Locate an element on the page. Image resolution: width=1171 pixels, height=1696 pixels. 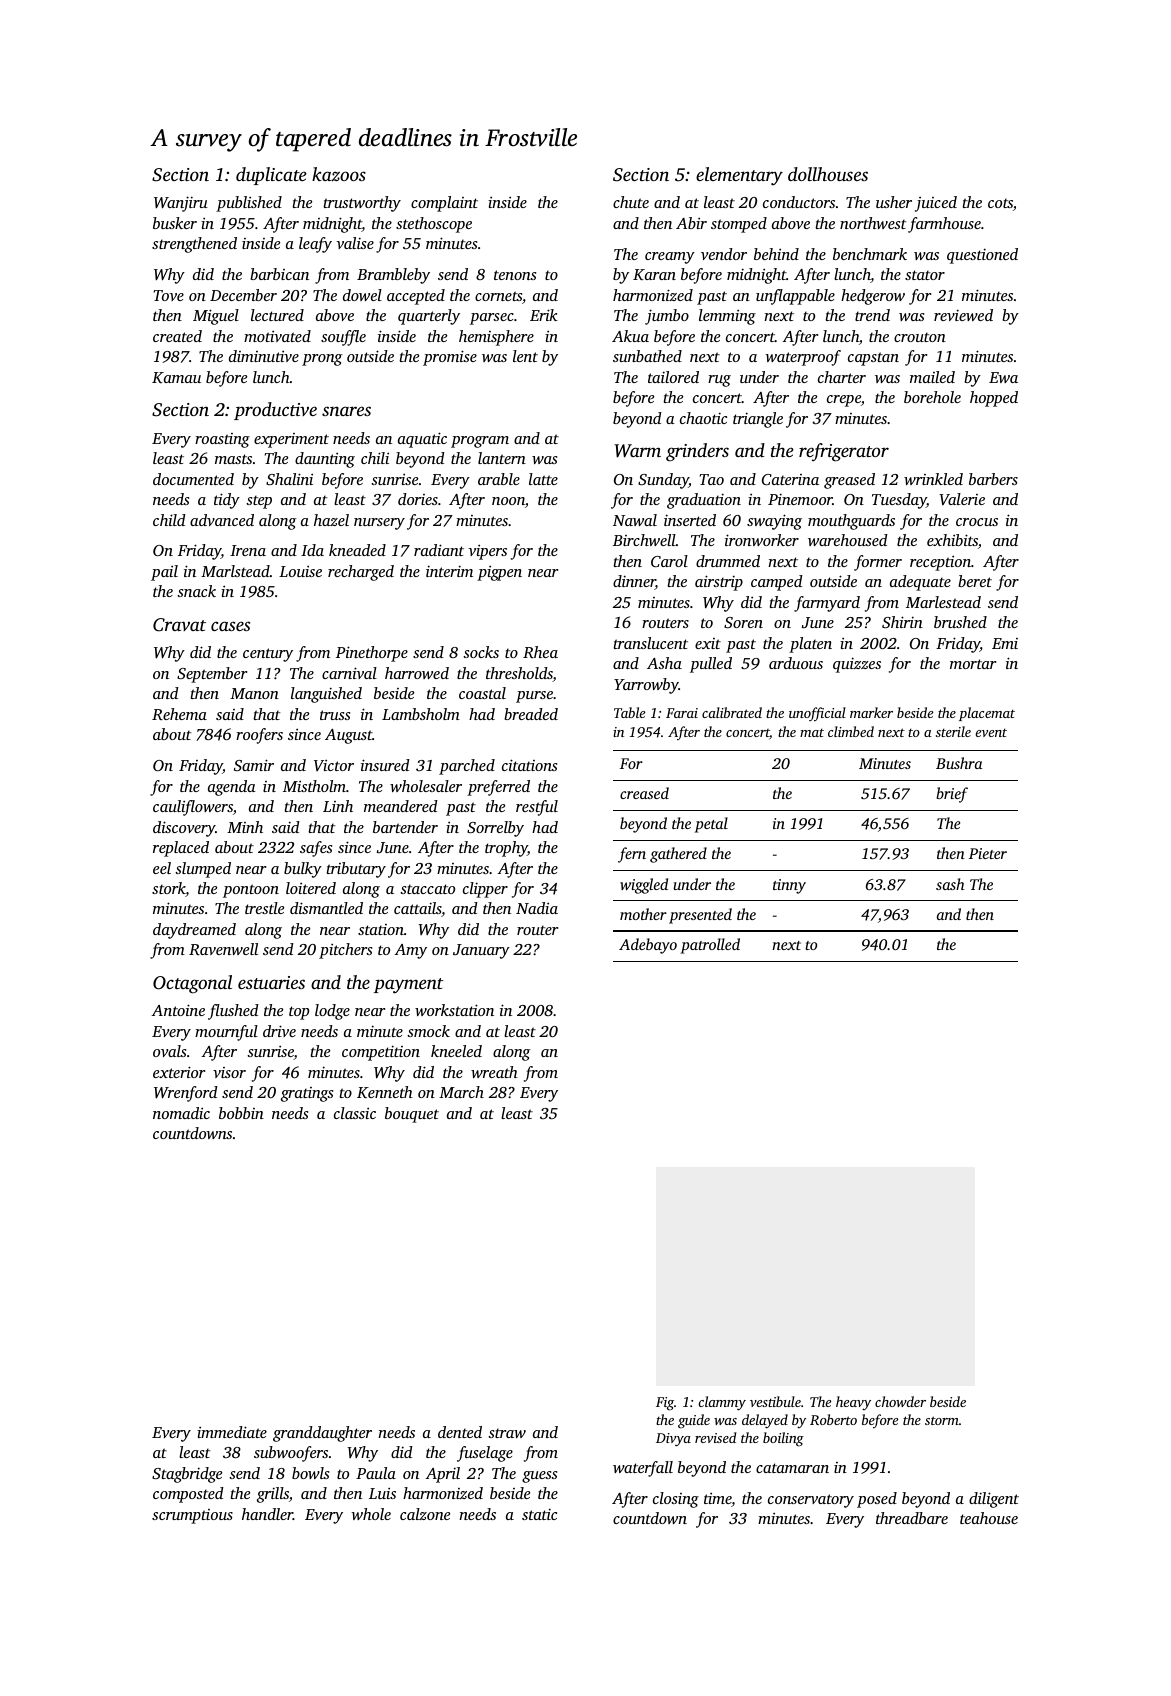
cots is located at coordinates (1000, 203).
